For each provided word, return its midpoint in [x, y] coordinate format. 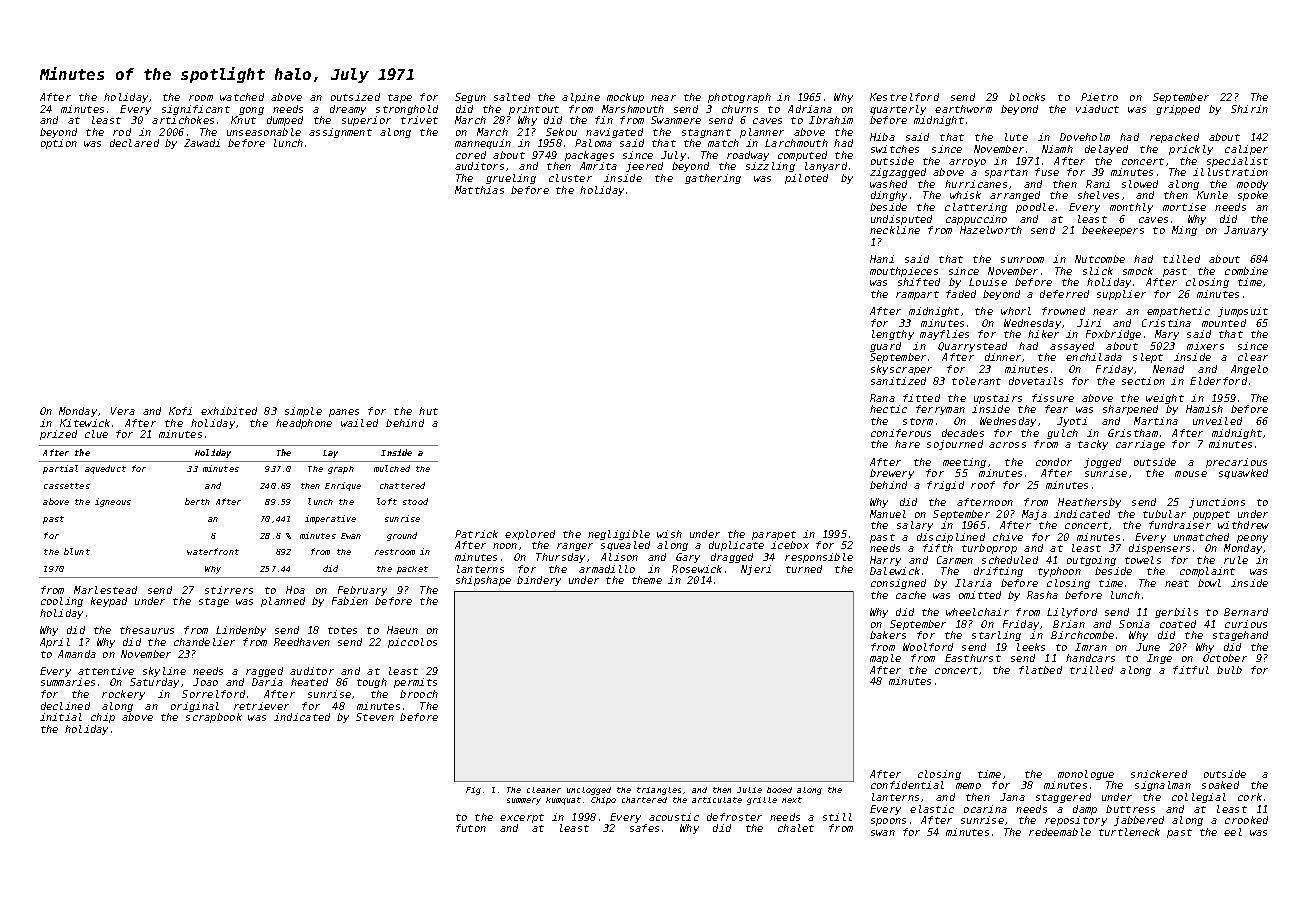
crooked [1246, 820]
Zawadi [202, 143]
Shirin [1249, 109]
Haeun [402, 630]
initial [61, 717]
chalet [796, 828]
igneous [113, 502]
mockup [625, 98]
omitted [980, 595]
